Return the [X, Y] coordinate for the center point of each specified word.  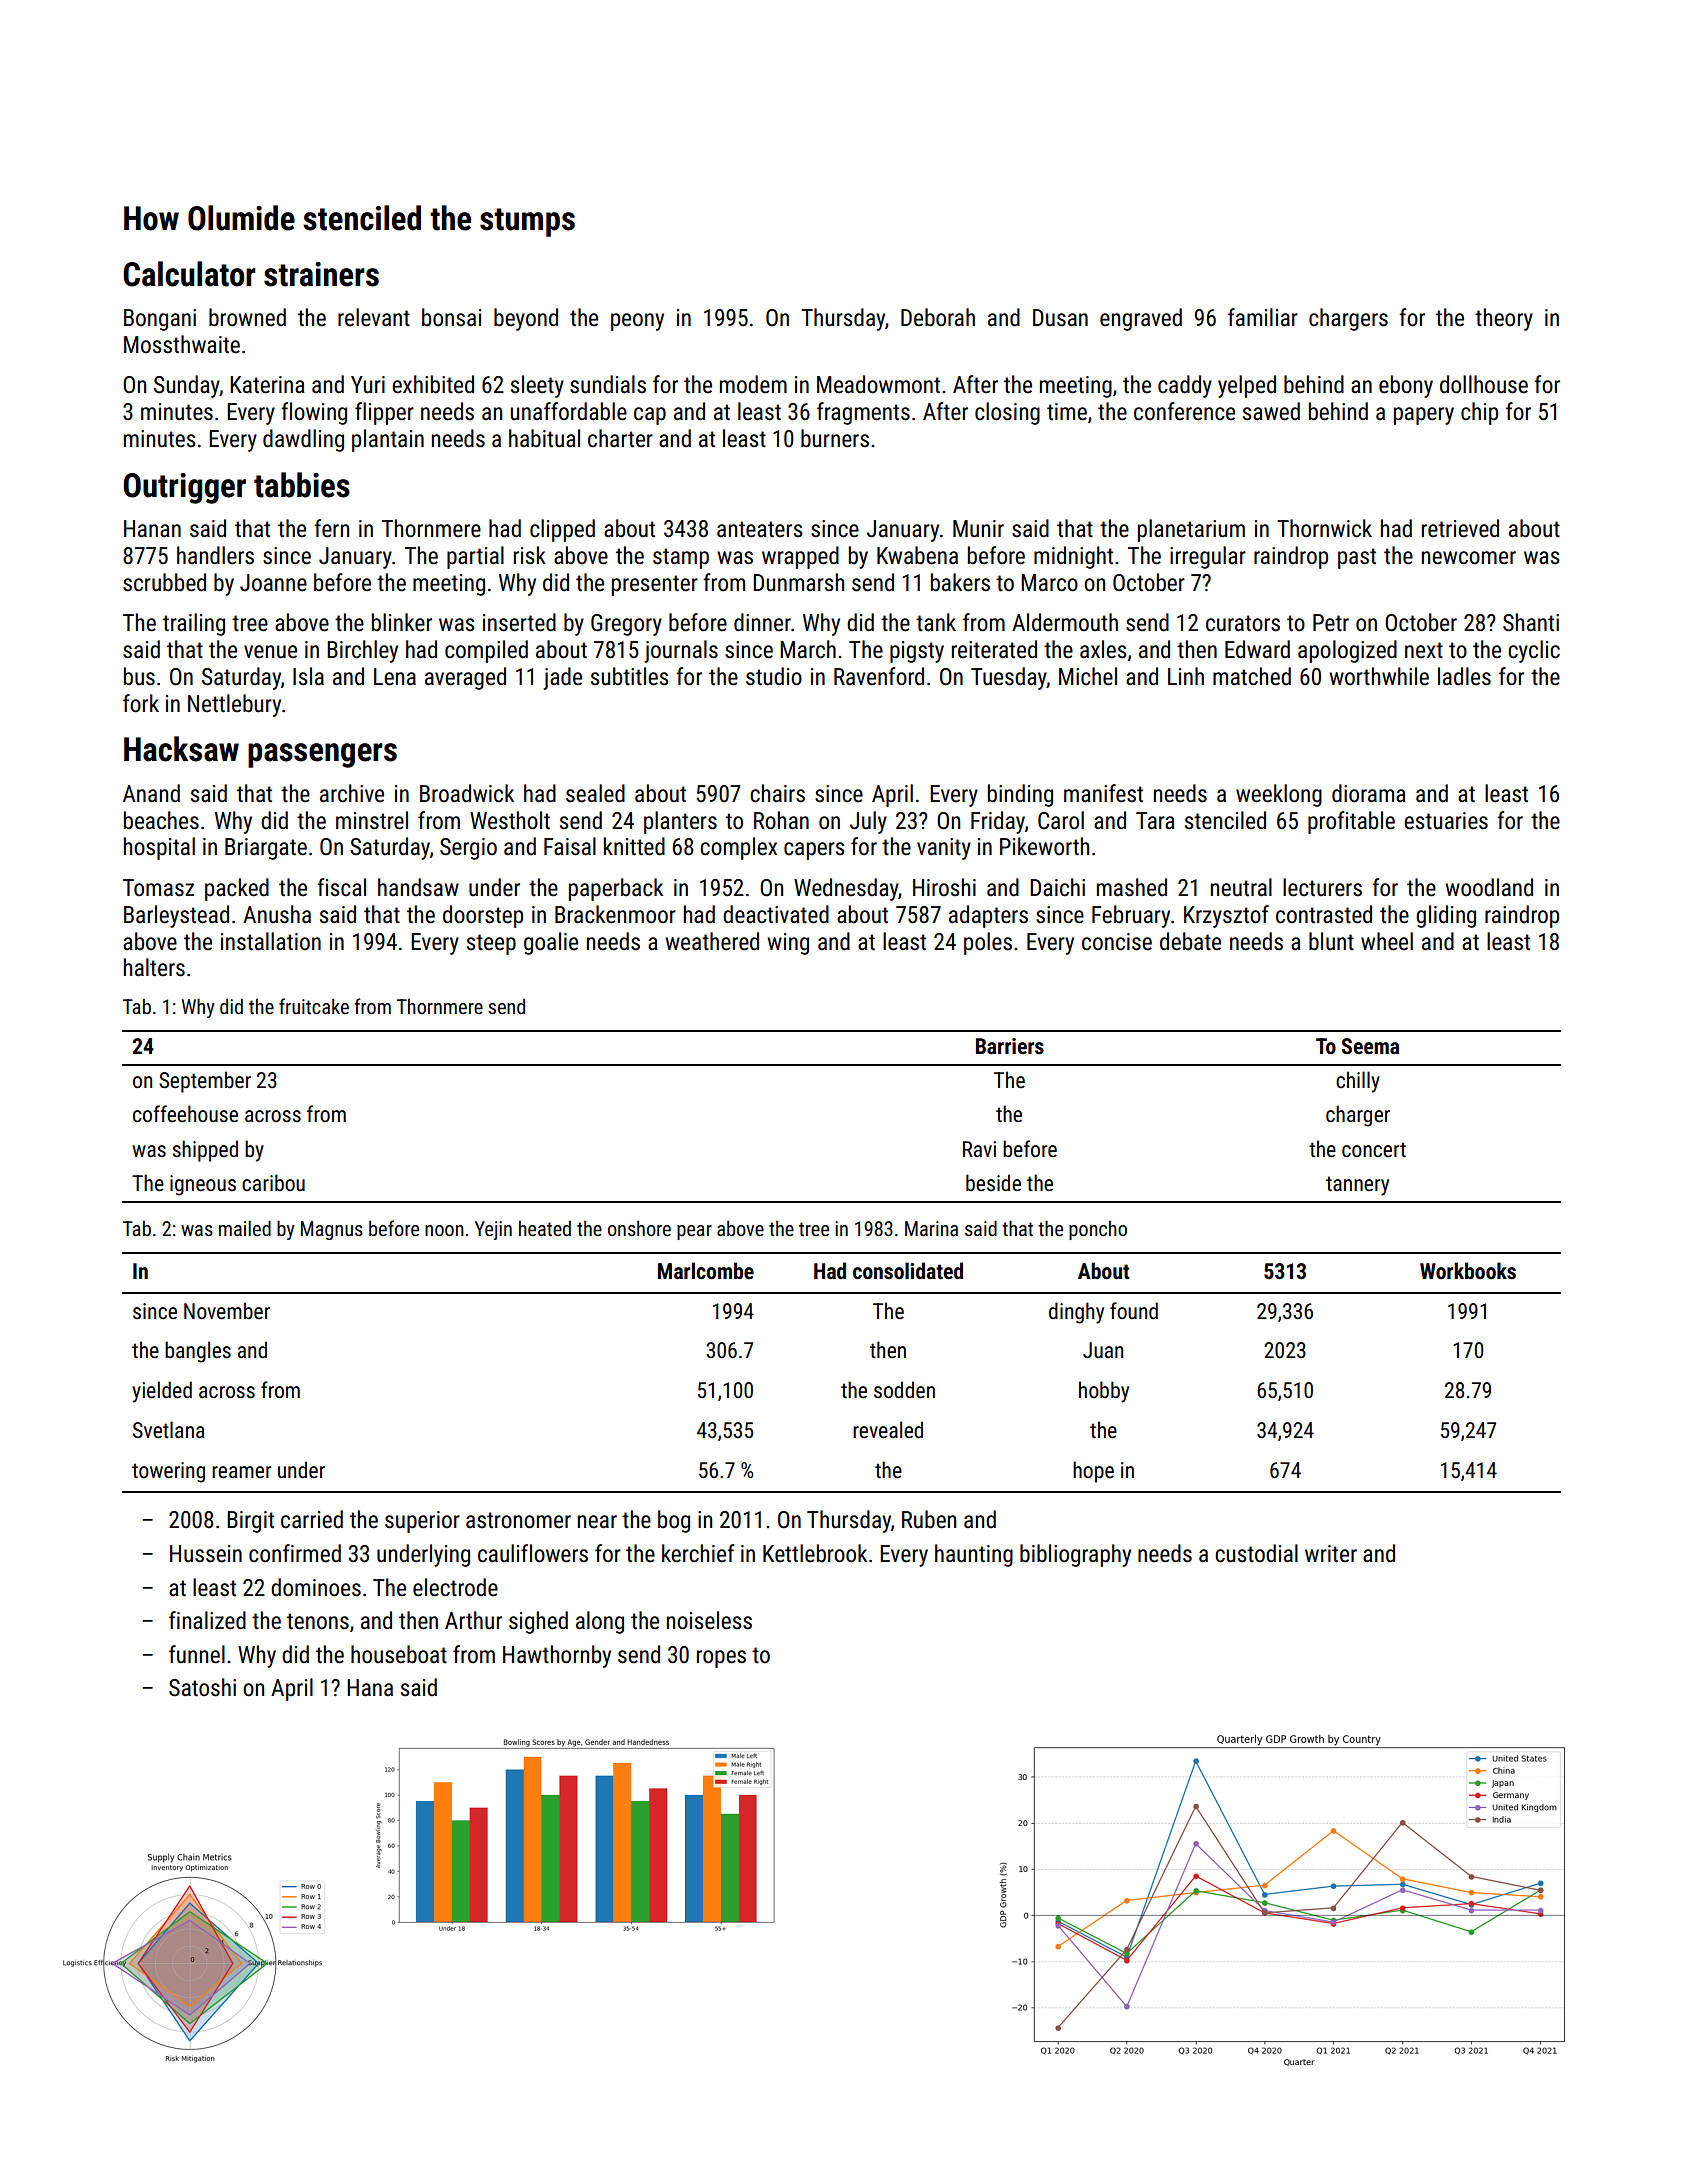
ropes [721, 1659]
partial [475, 557]
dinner [762, 622]
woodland [1489, 887]
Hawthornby [557, 1656]
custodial [1256, 1553]
